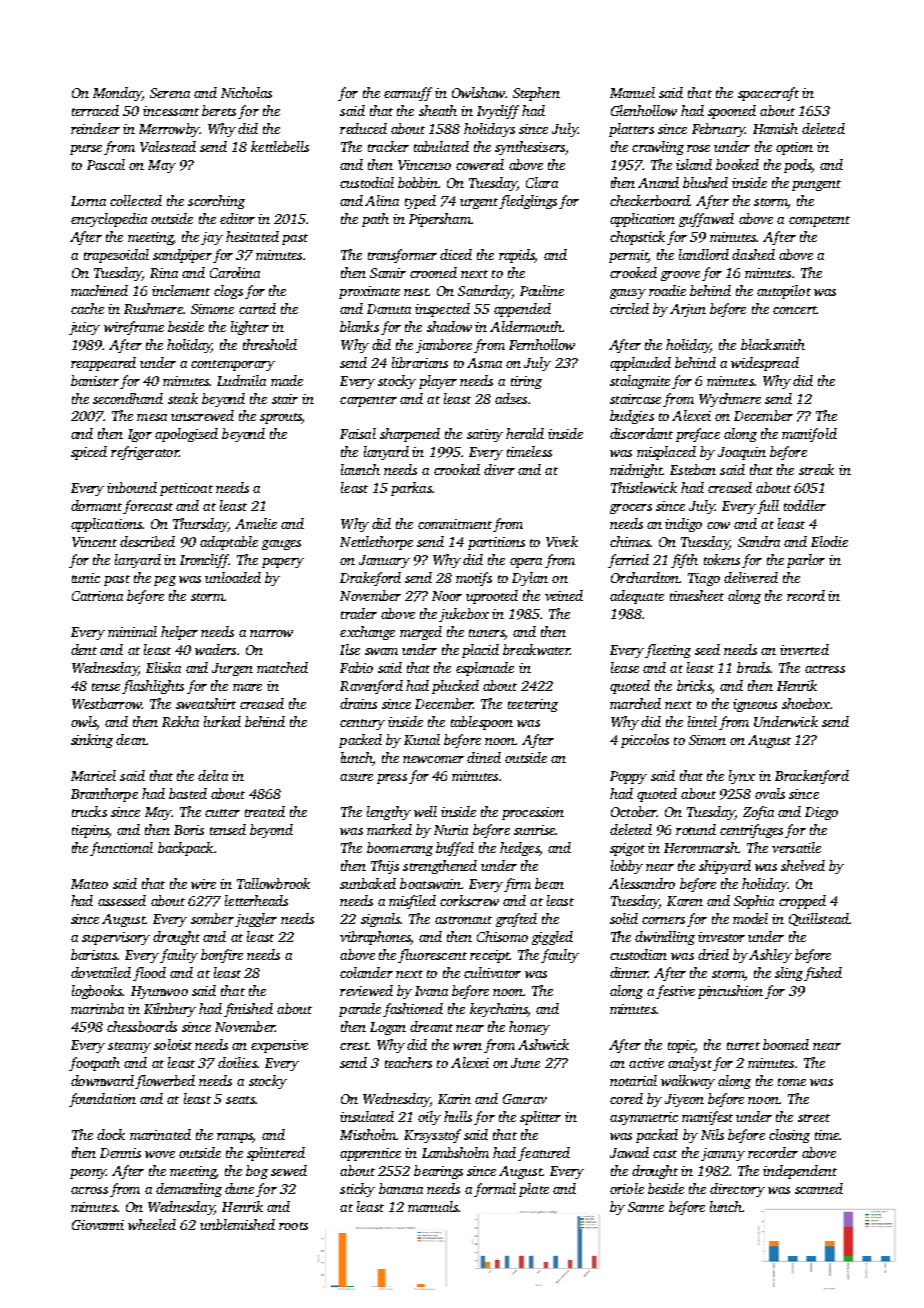 Image resolution: width=924 pixels, height=1308 pixels. Describe the element at coordinates (99, 290) in the screenshot. I see `machined` at that location.
